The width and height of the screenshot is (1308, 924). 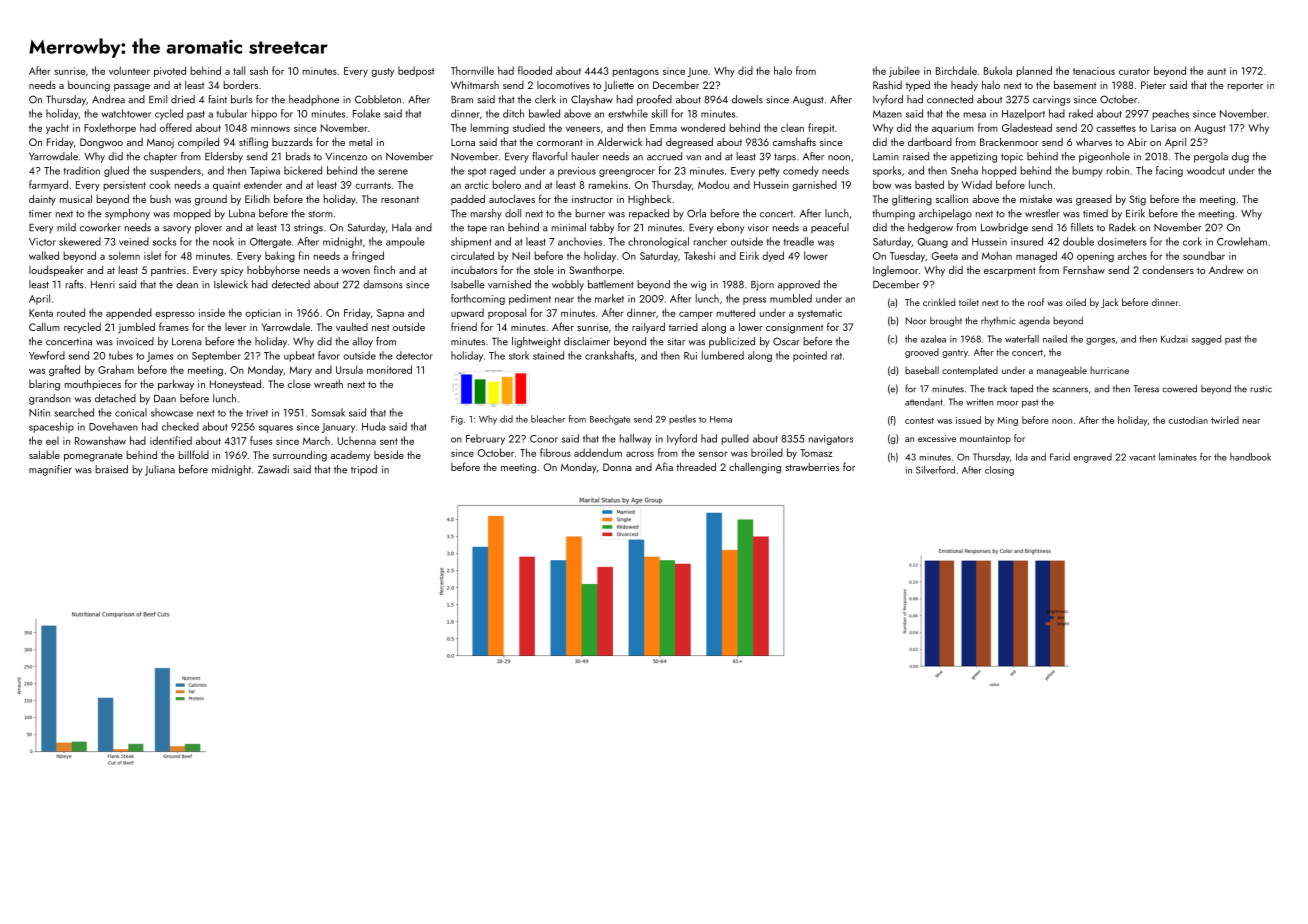 I want to click on railyard, so click(x=648, y=327).
